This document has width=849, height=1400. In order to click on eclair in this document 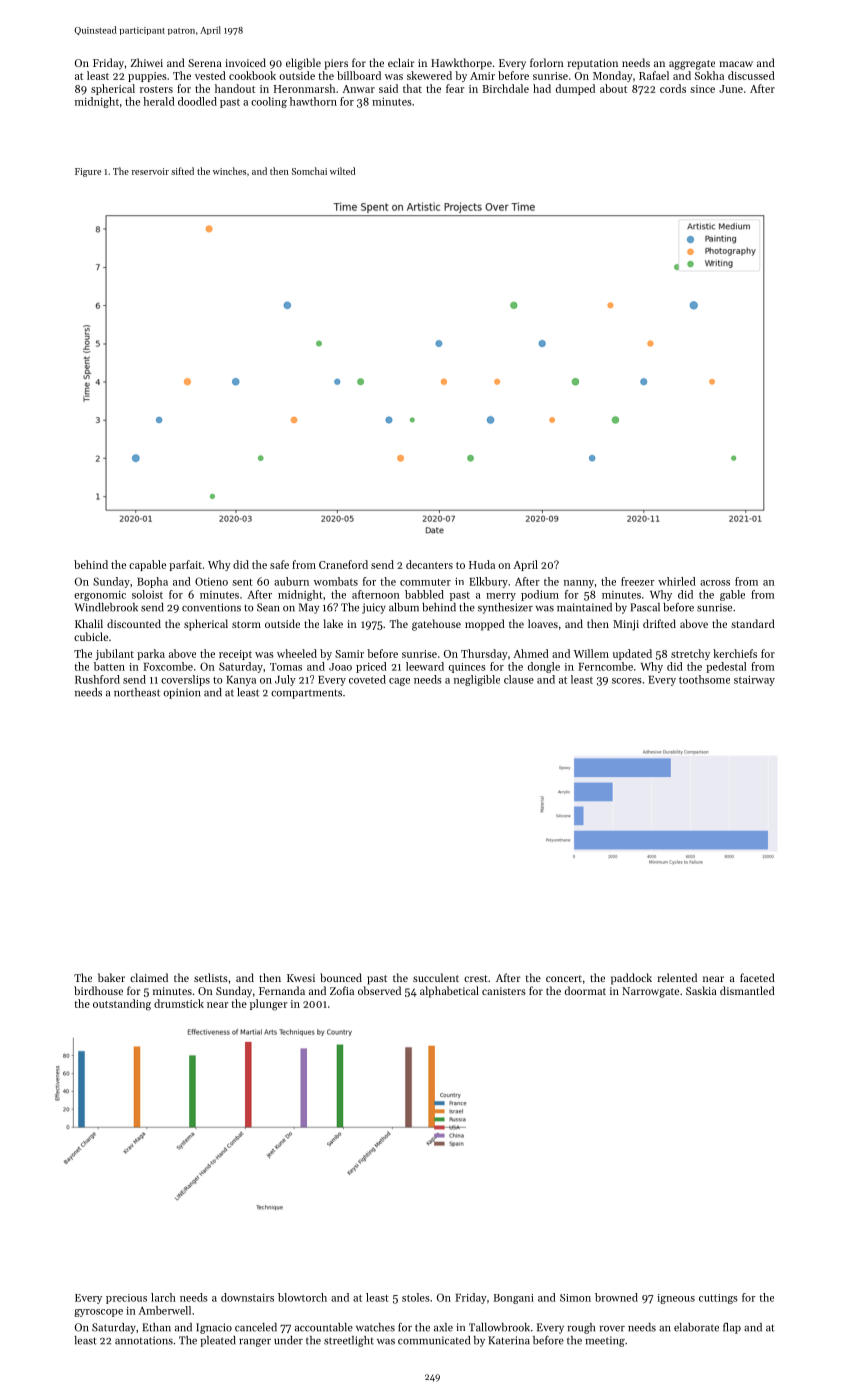, I will do `click(401, 62)`.
